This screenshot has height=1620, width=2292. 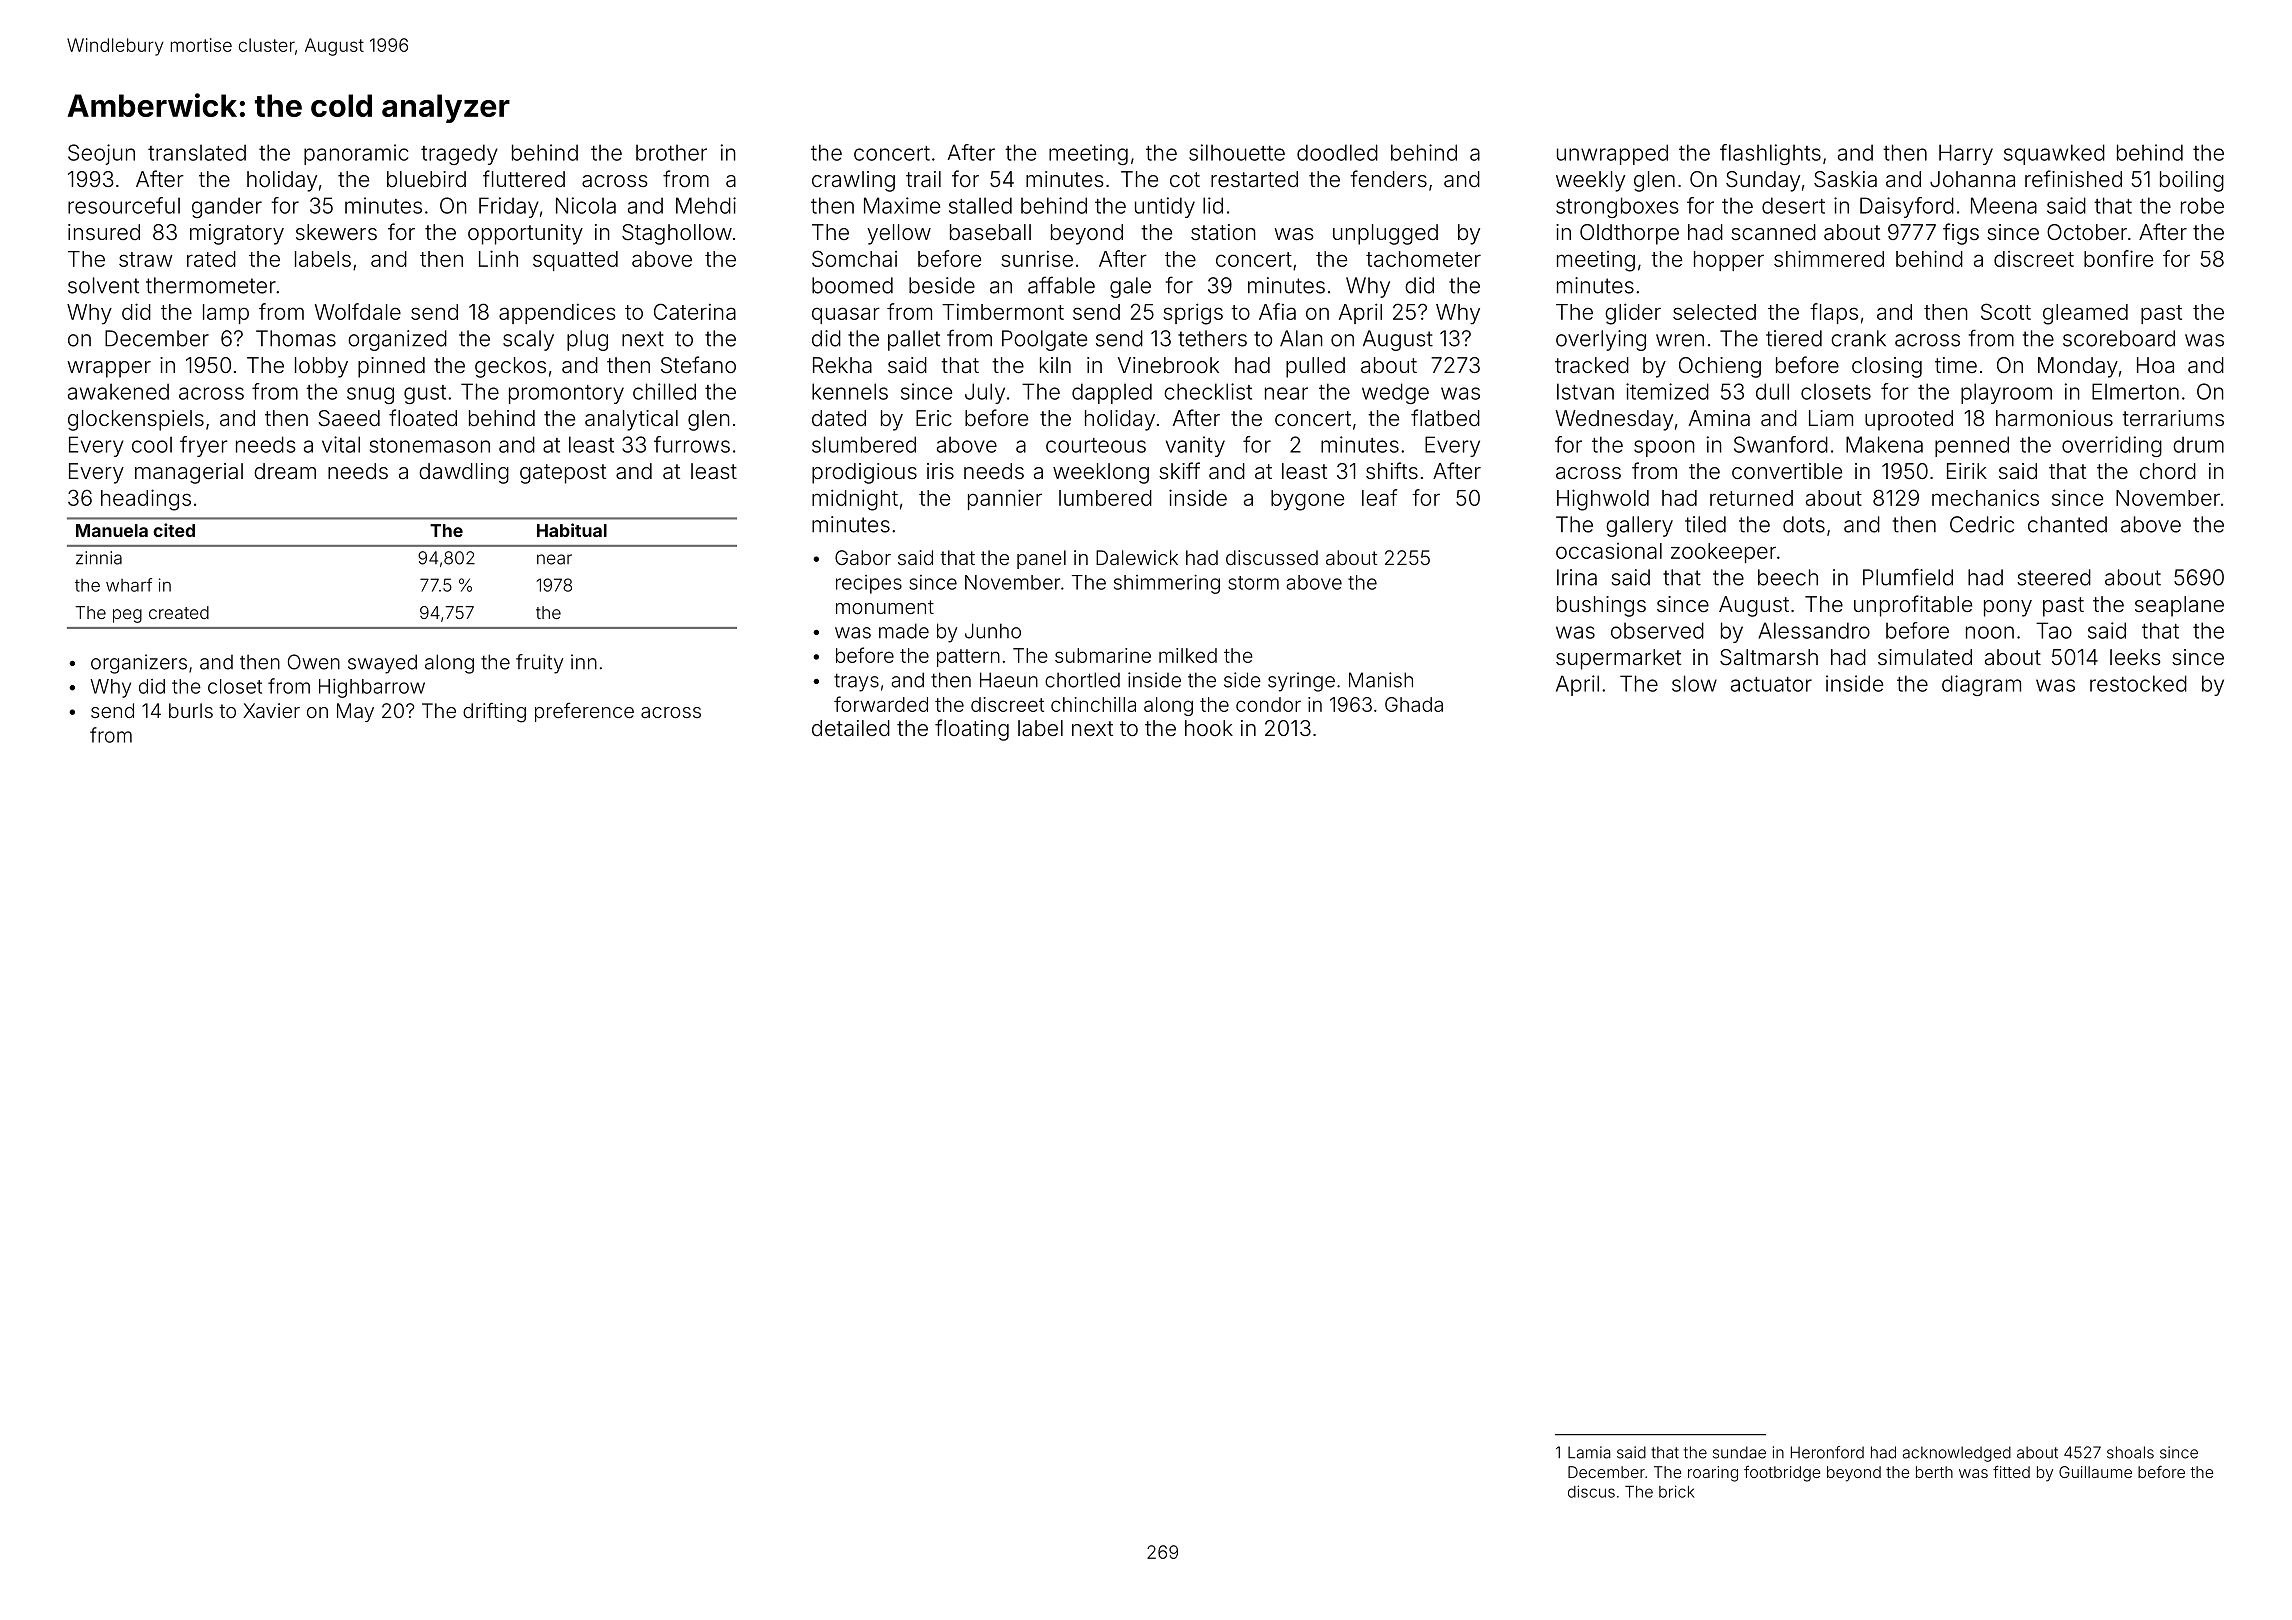 I want to click on panoramic, so click(x=356, y=154).
